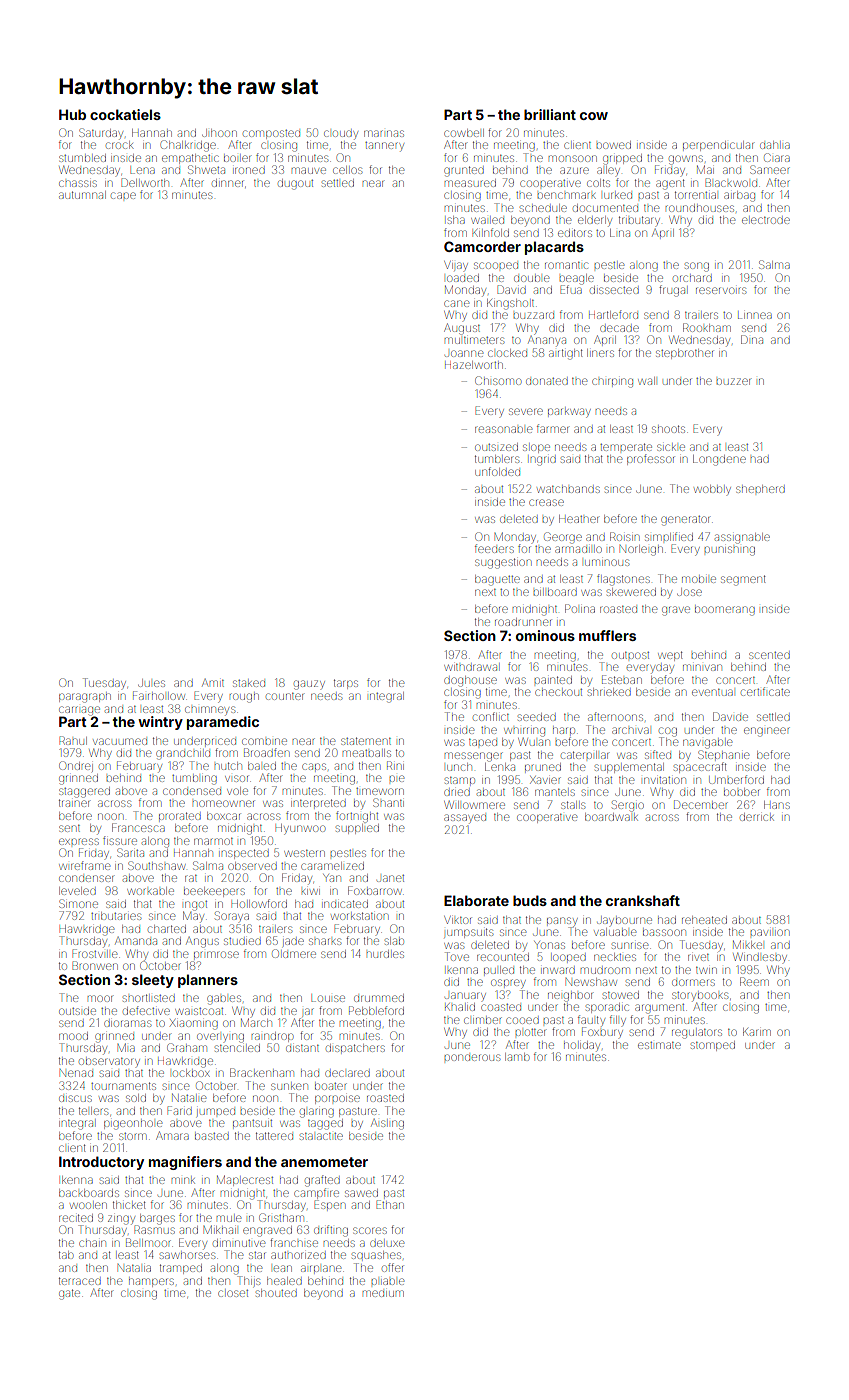 Image resolution: width=849 pixels, height=1400 pixels. What do you see at coordinates (659, 1009) in the screenshot?
I see `argument` at bounding box center [659, 1009].
